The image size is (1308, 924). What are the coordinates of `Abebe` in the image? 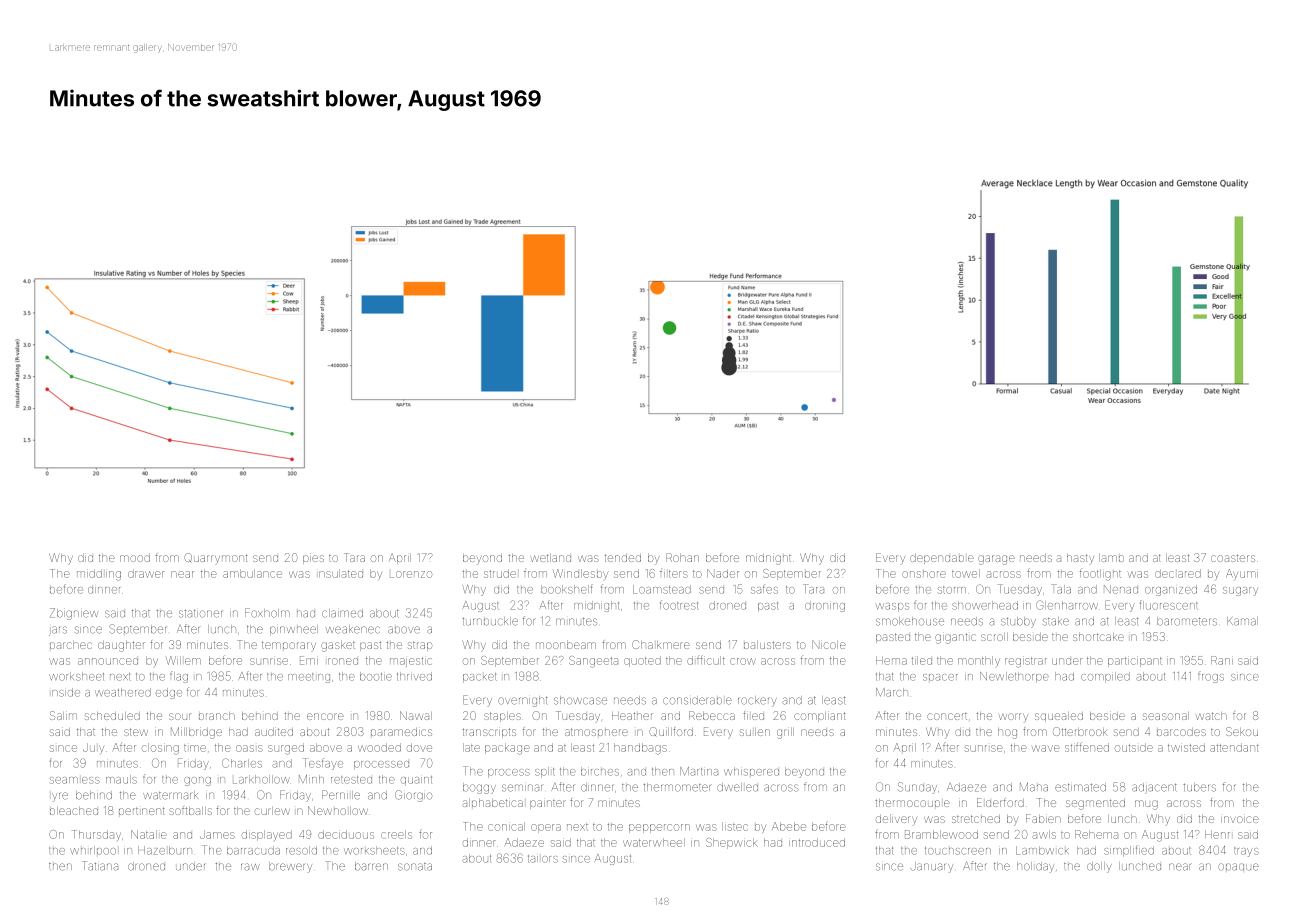 It's located at (789, 826).
